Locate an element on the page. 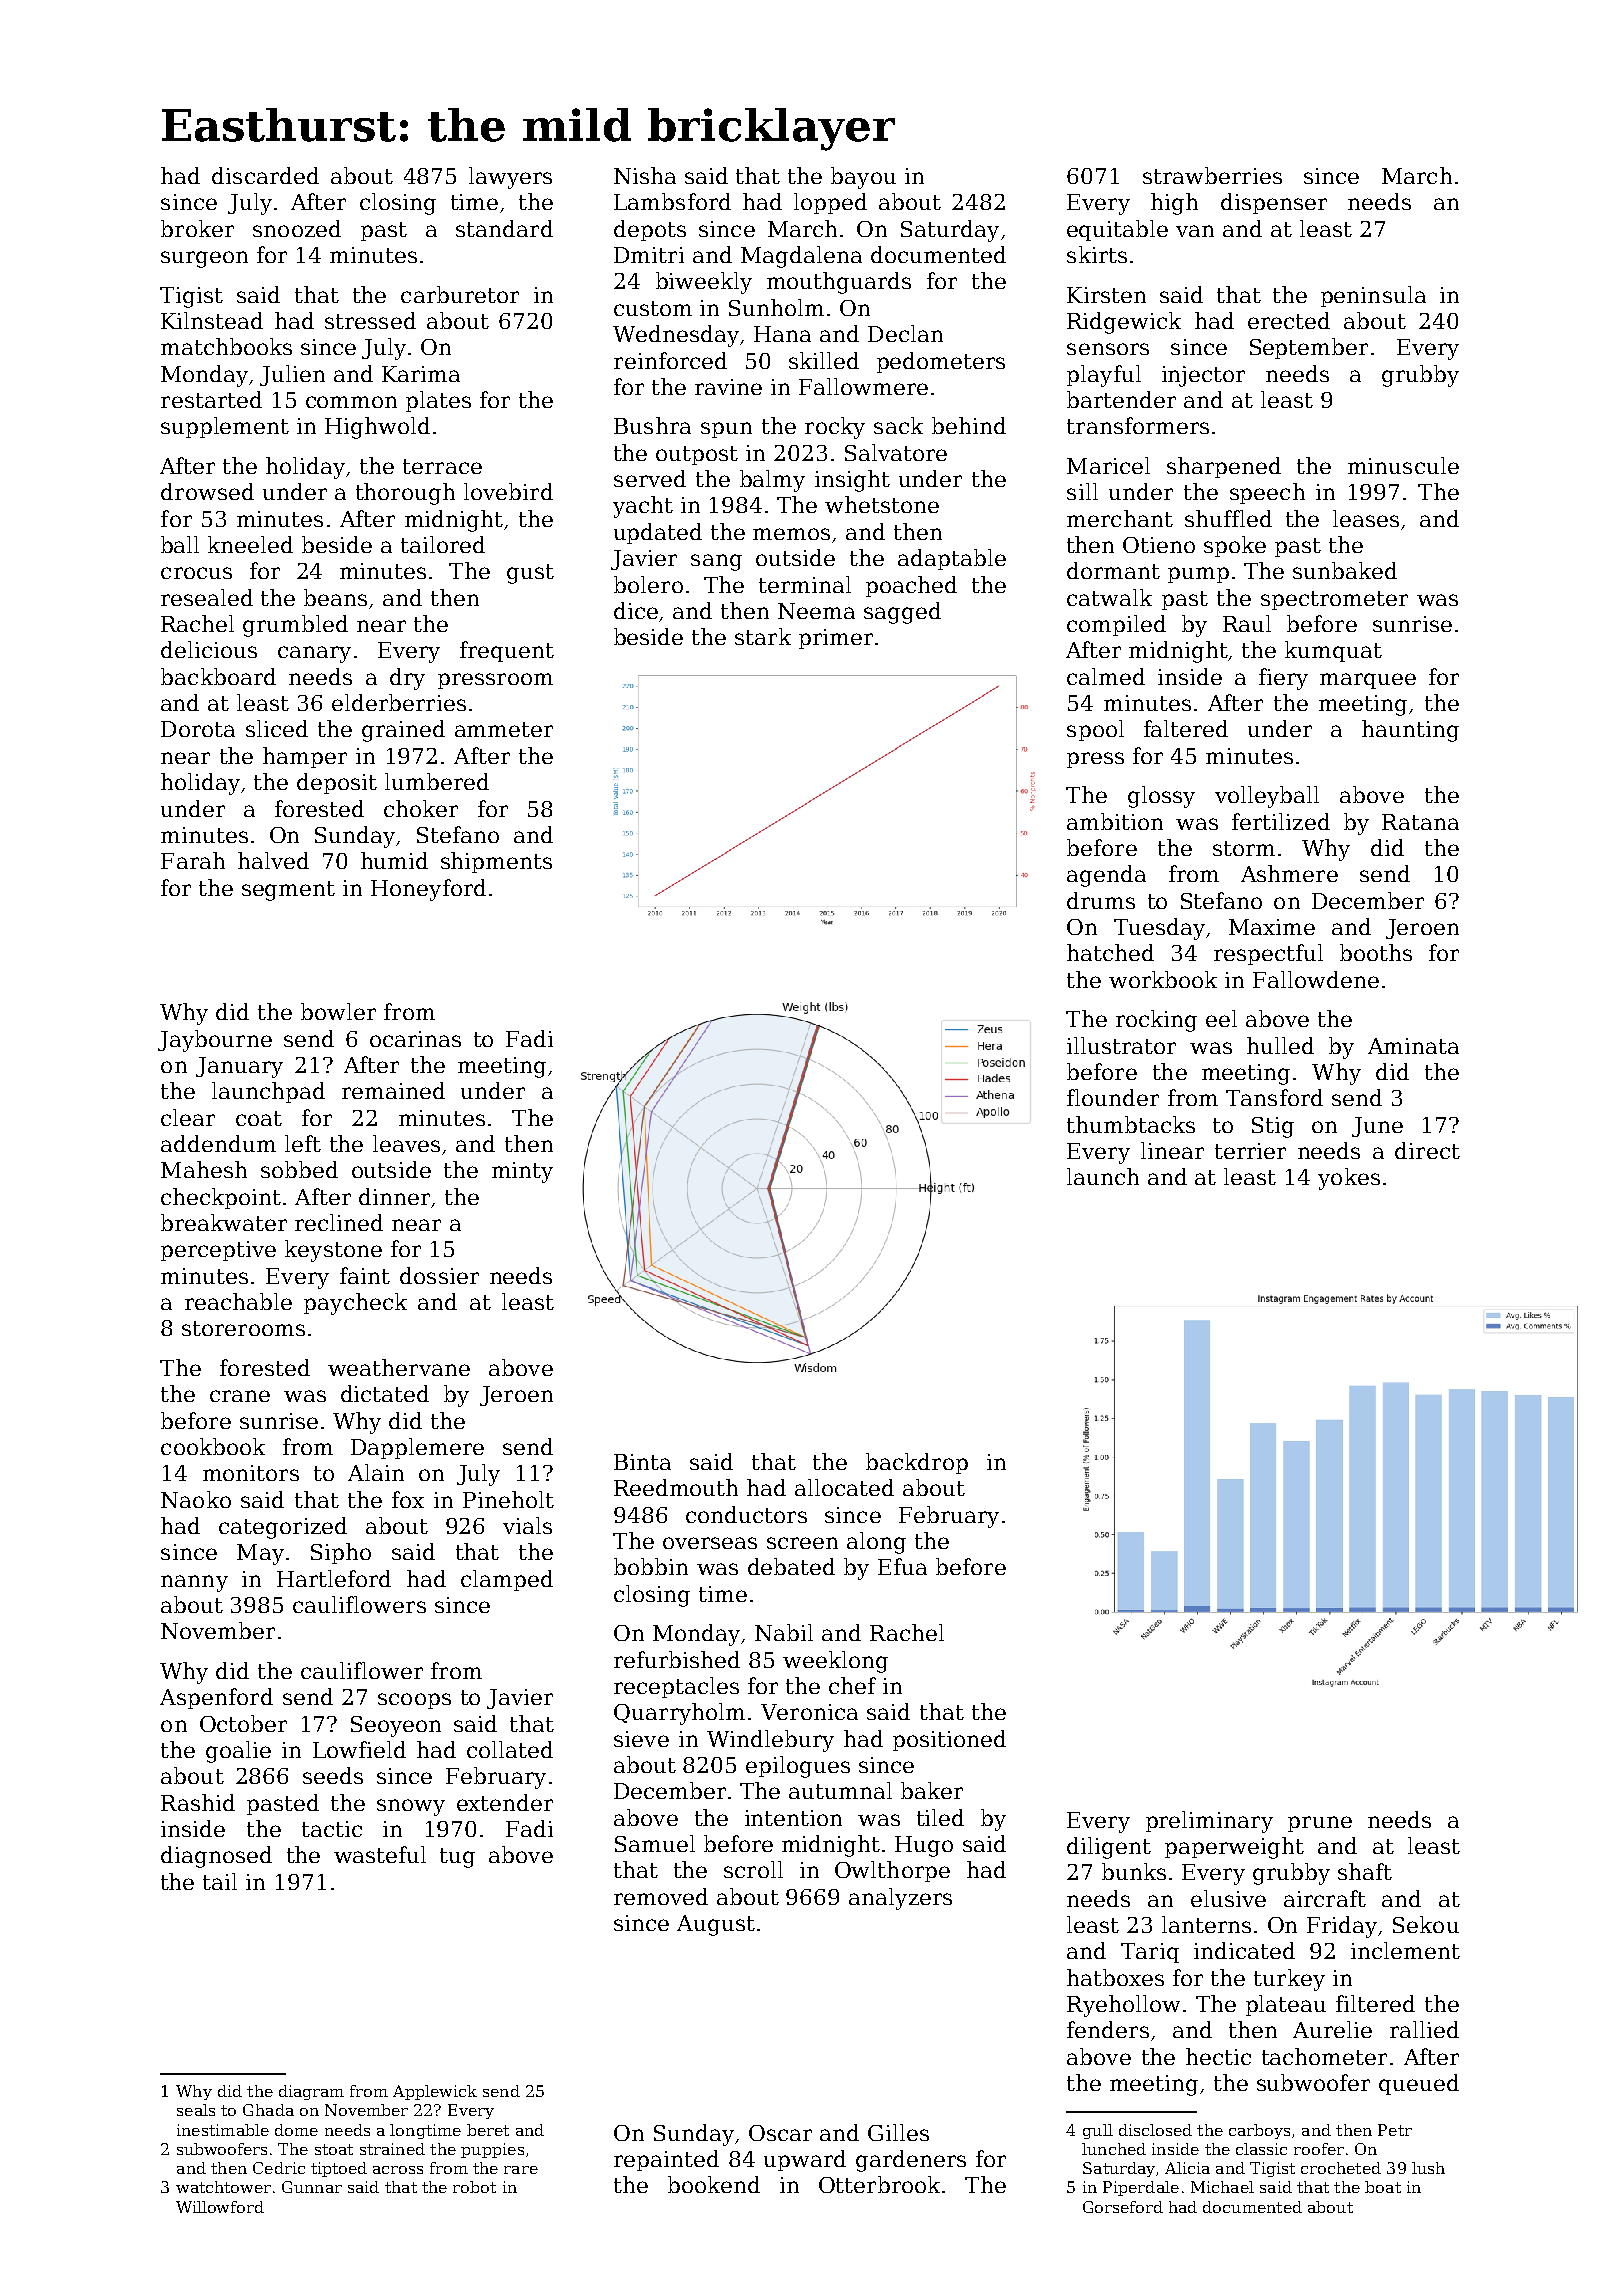 This document has width=1620, height=2292. refurbished is located at coordinates (677, 1659).
